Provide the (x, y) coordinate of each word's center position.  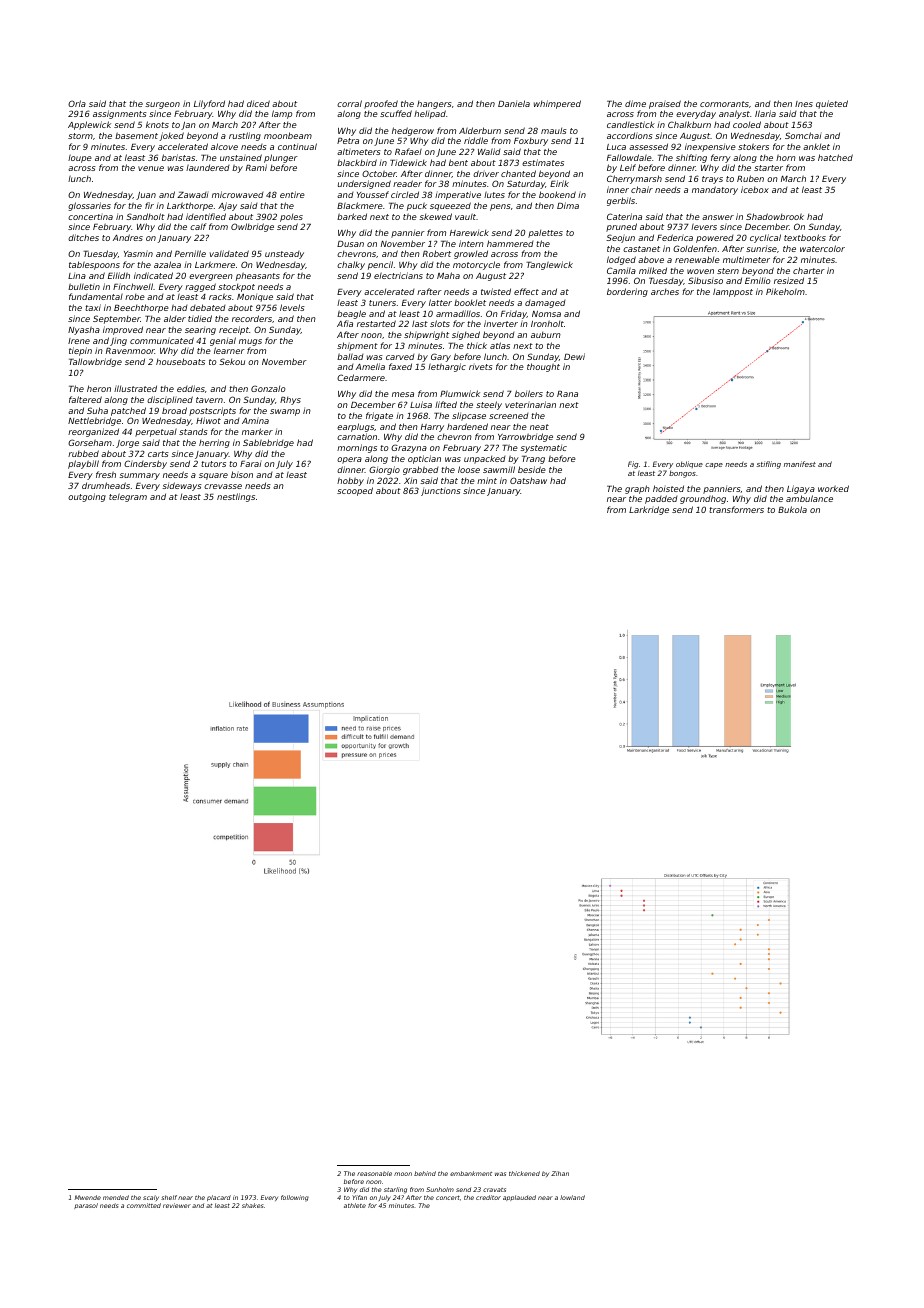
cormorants (724, 104)
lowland (572, 1197)
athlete (355, 1205)
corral (349, 103)
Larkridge (649, 510)
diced (258, 103)
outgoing (87, 497)
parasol (86, 1206)
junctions (441, 491)
